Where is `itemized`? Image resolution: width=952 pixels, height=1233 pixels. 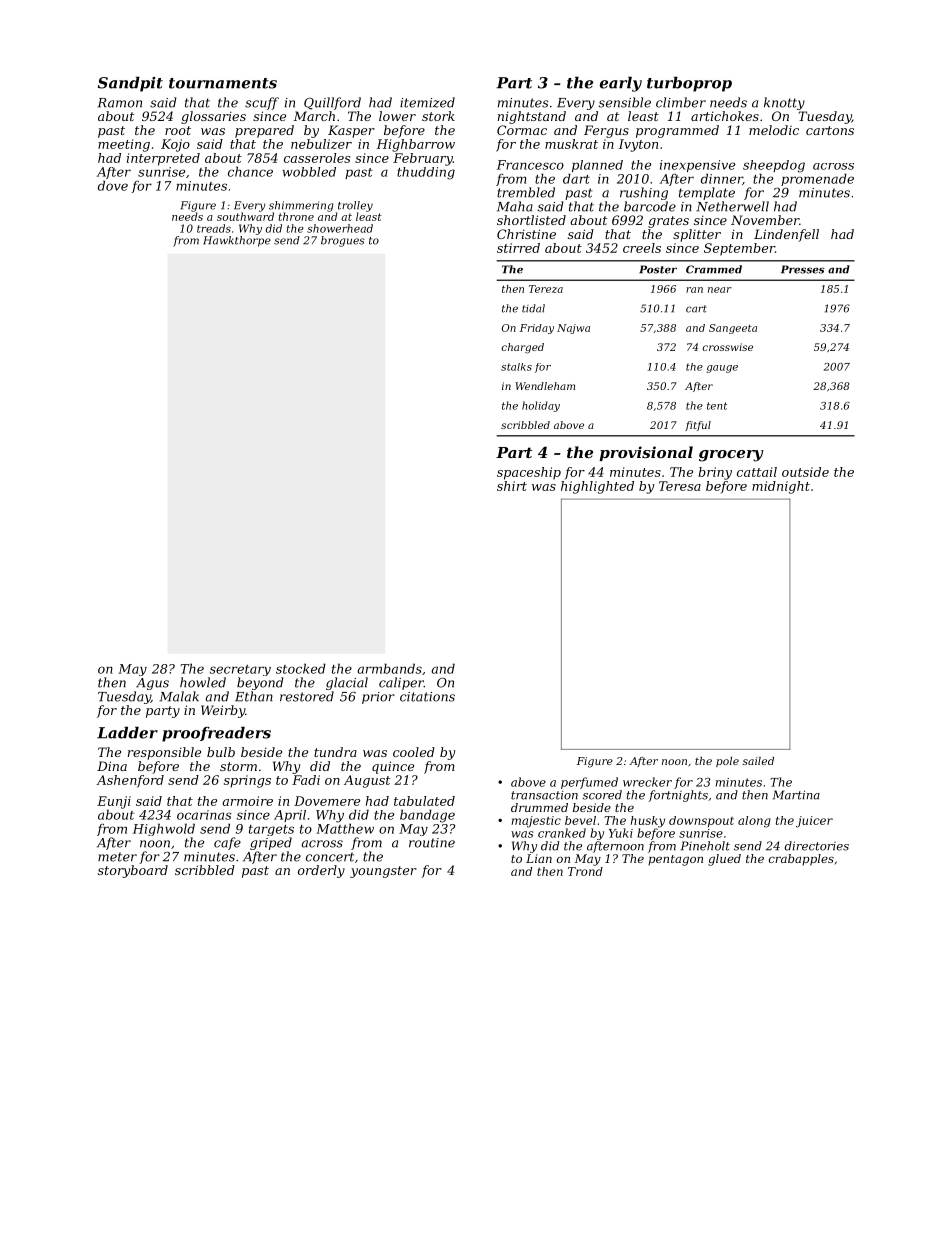 itemized is located at coordinates (427, 102).
